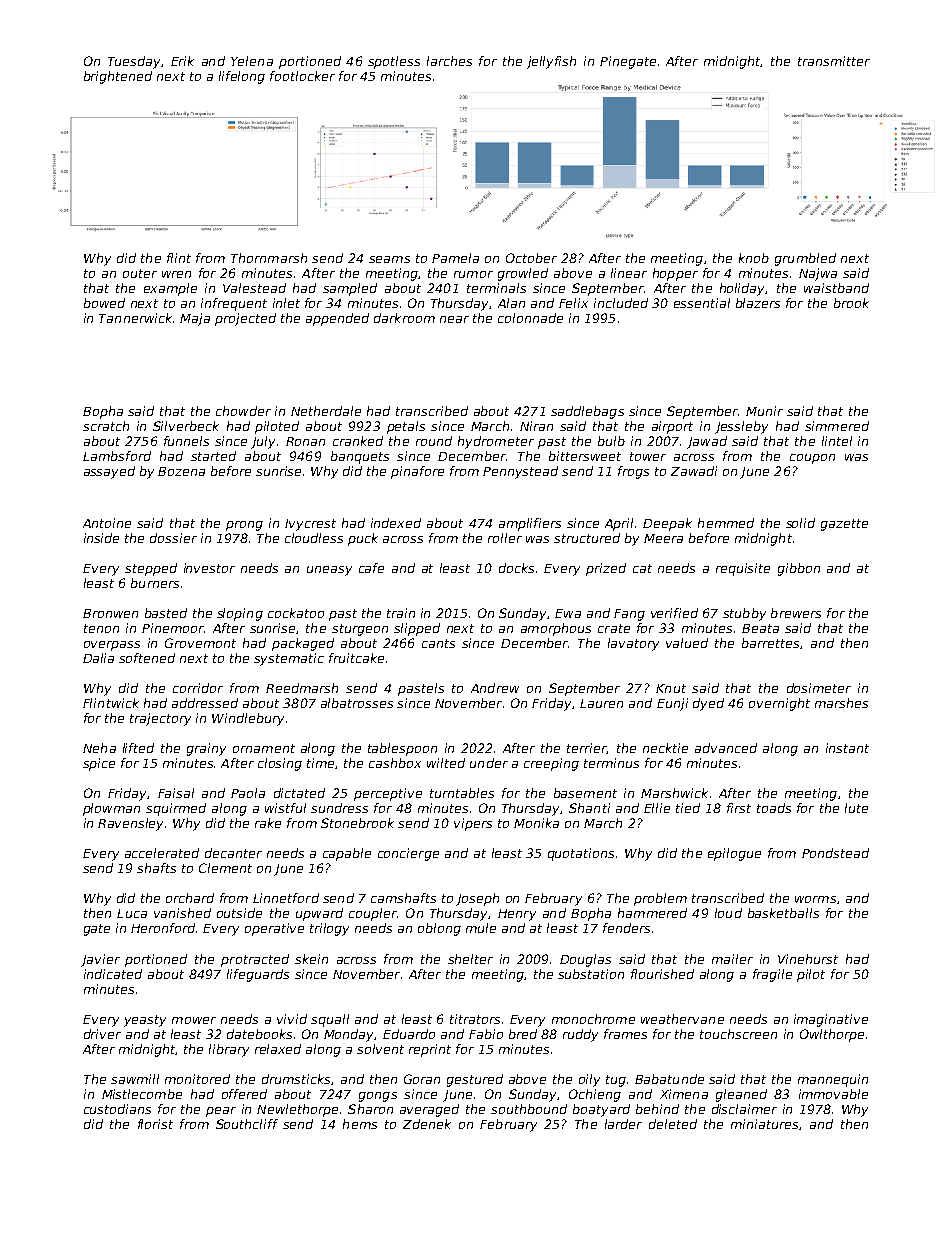  I want to click on vivid, so click(292, 1019).
